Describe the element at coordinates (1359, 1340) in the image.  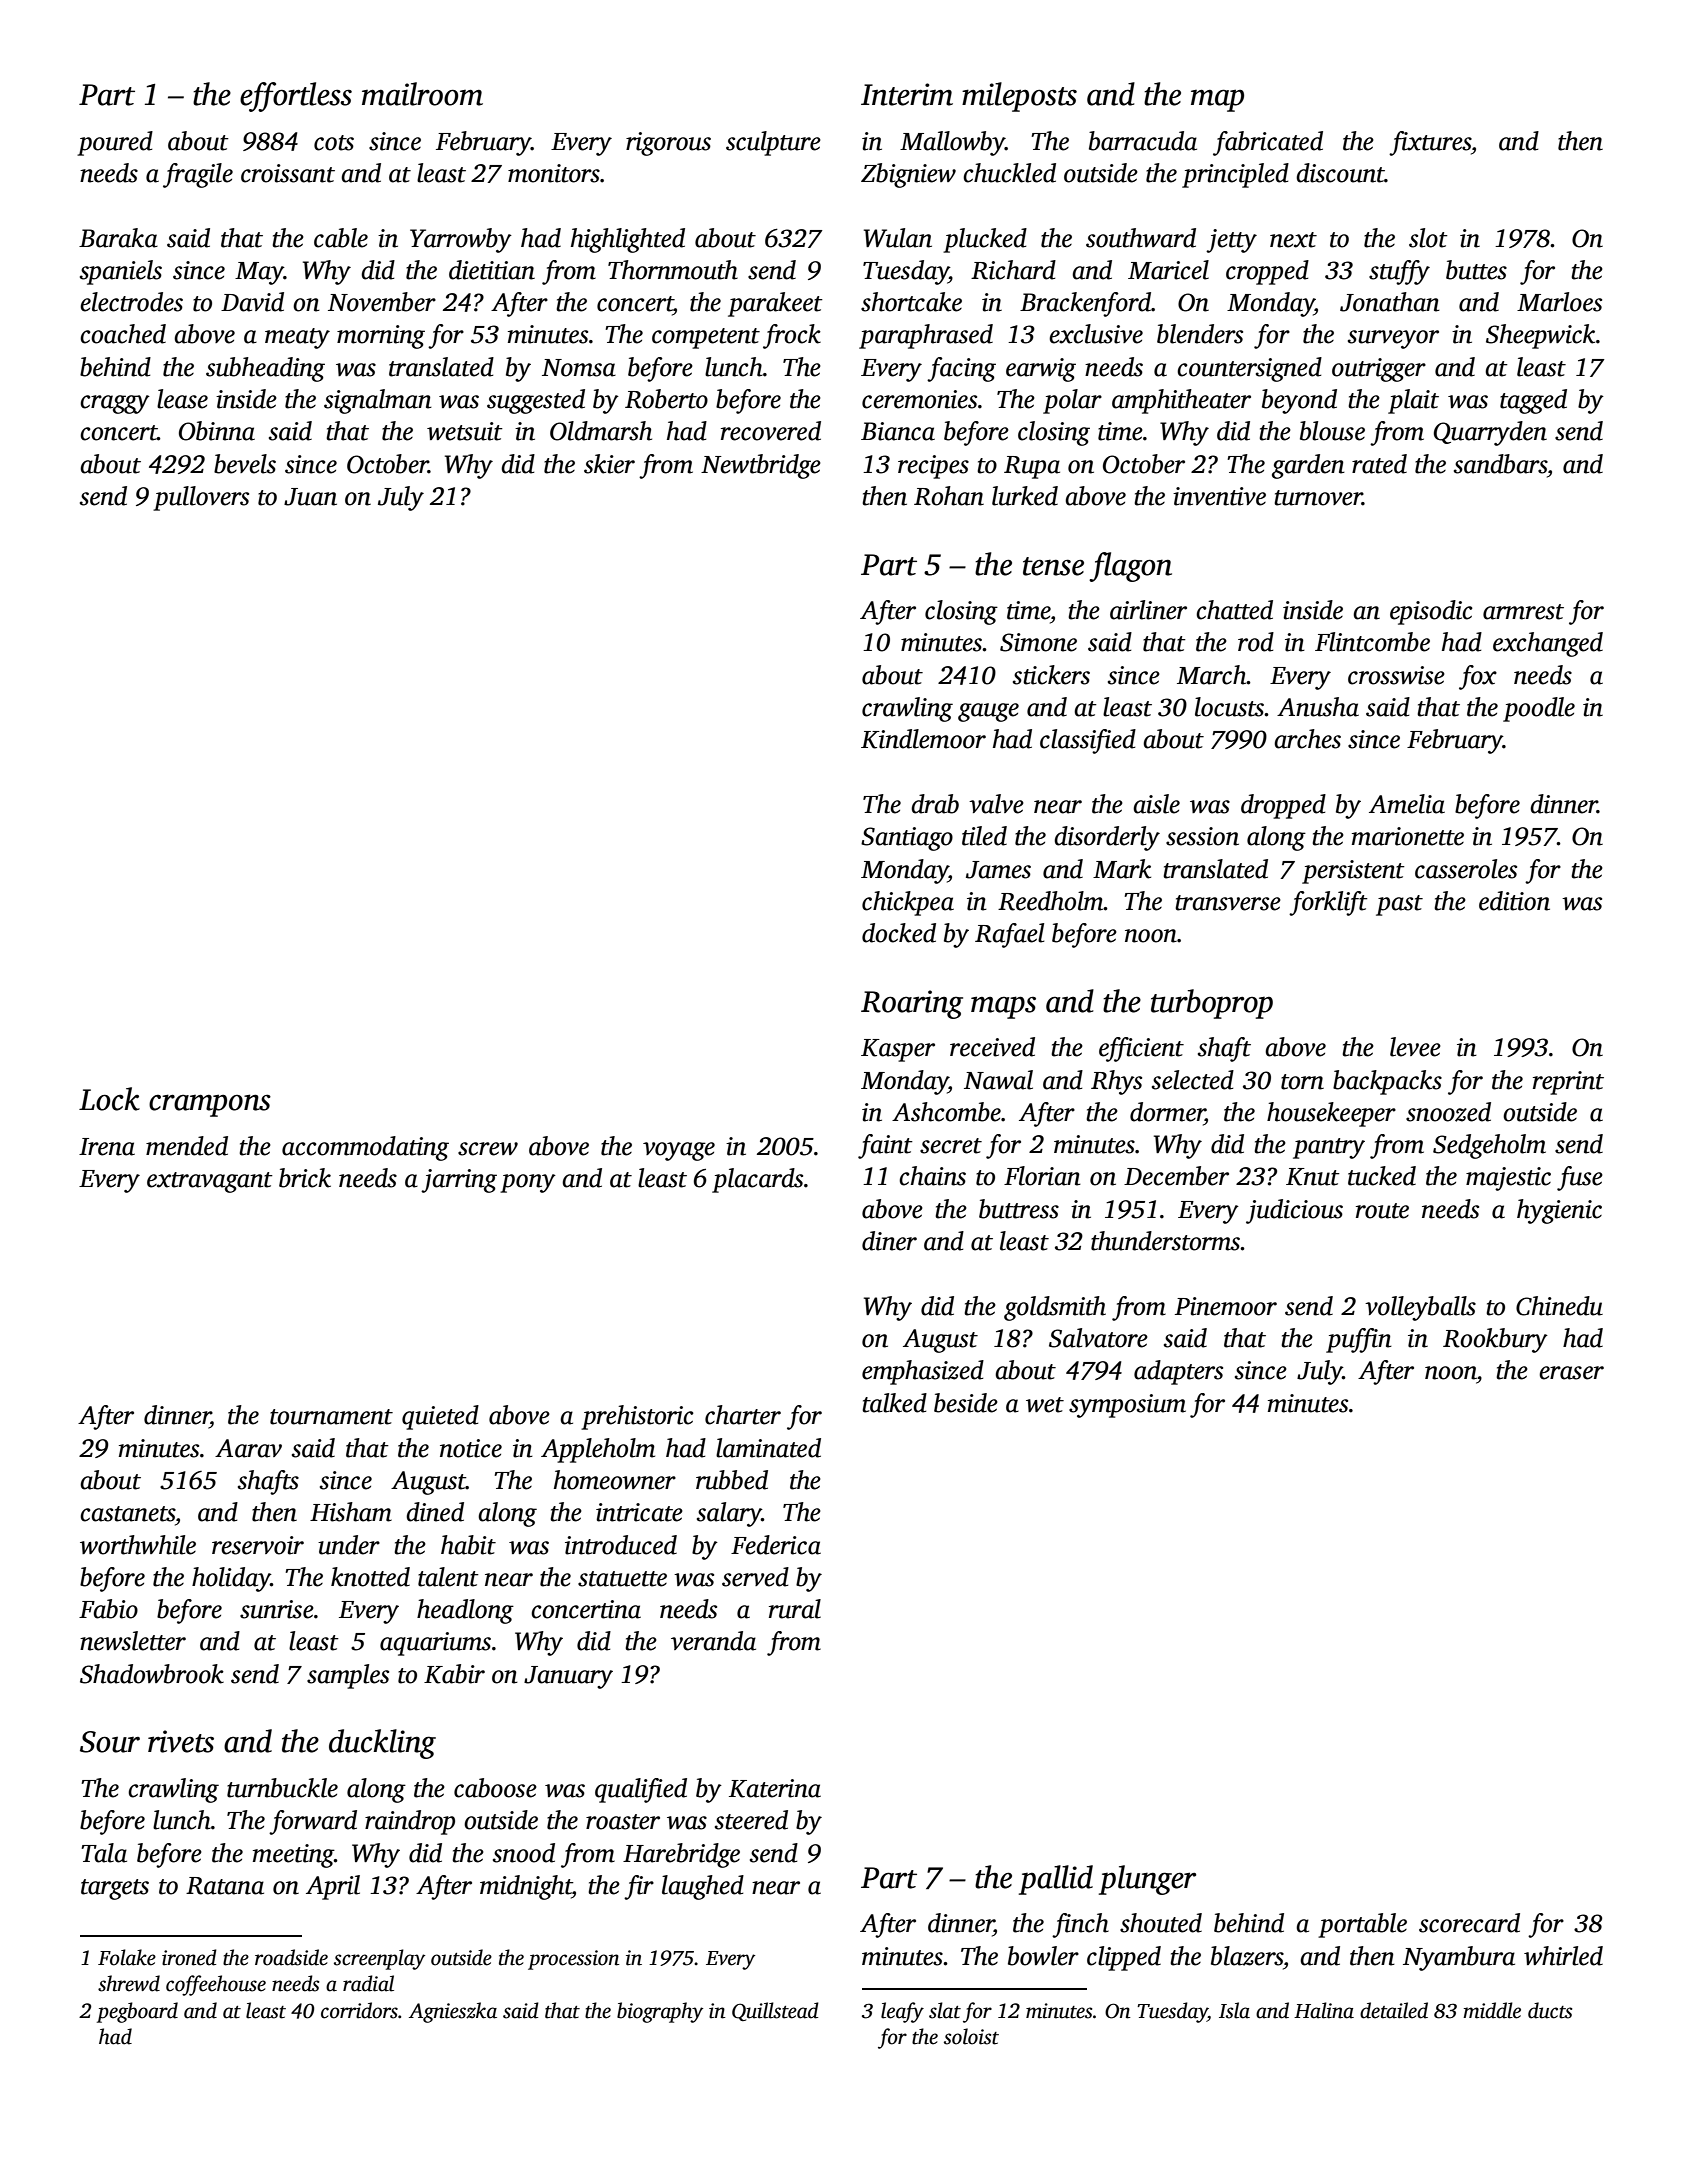
I see `puffin` at that location.
